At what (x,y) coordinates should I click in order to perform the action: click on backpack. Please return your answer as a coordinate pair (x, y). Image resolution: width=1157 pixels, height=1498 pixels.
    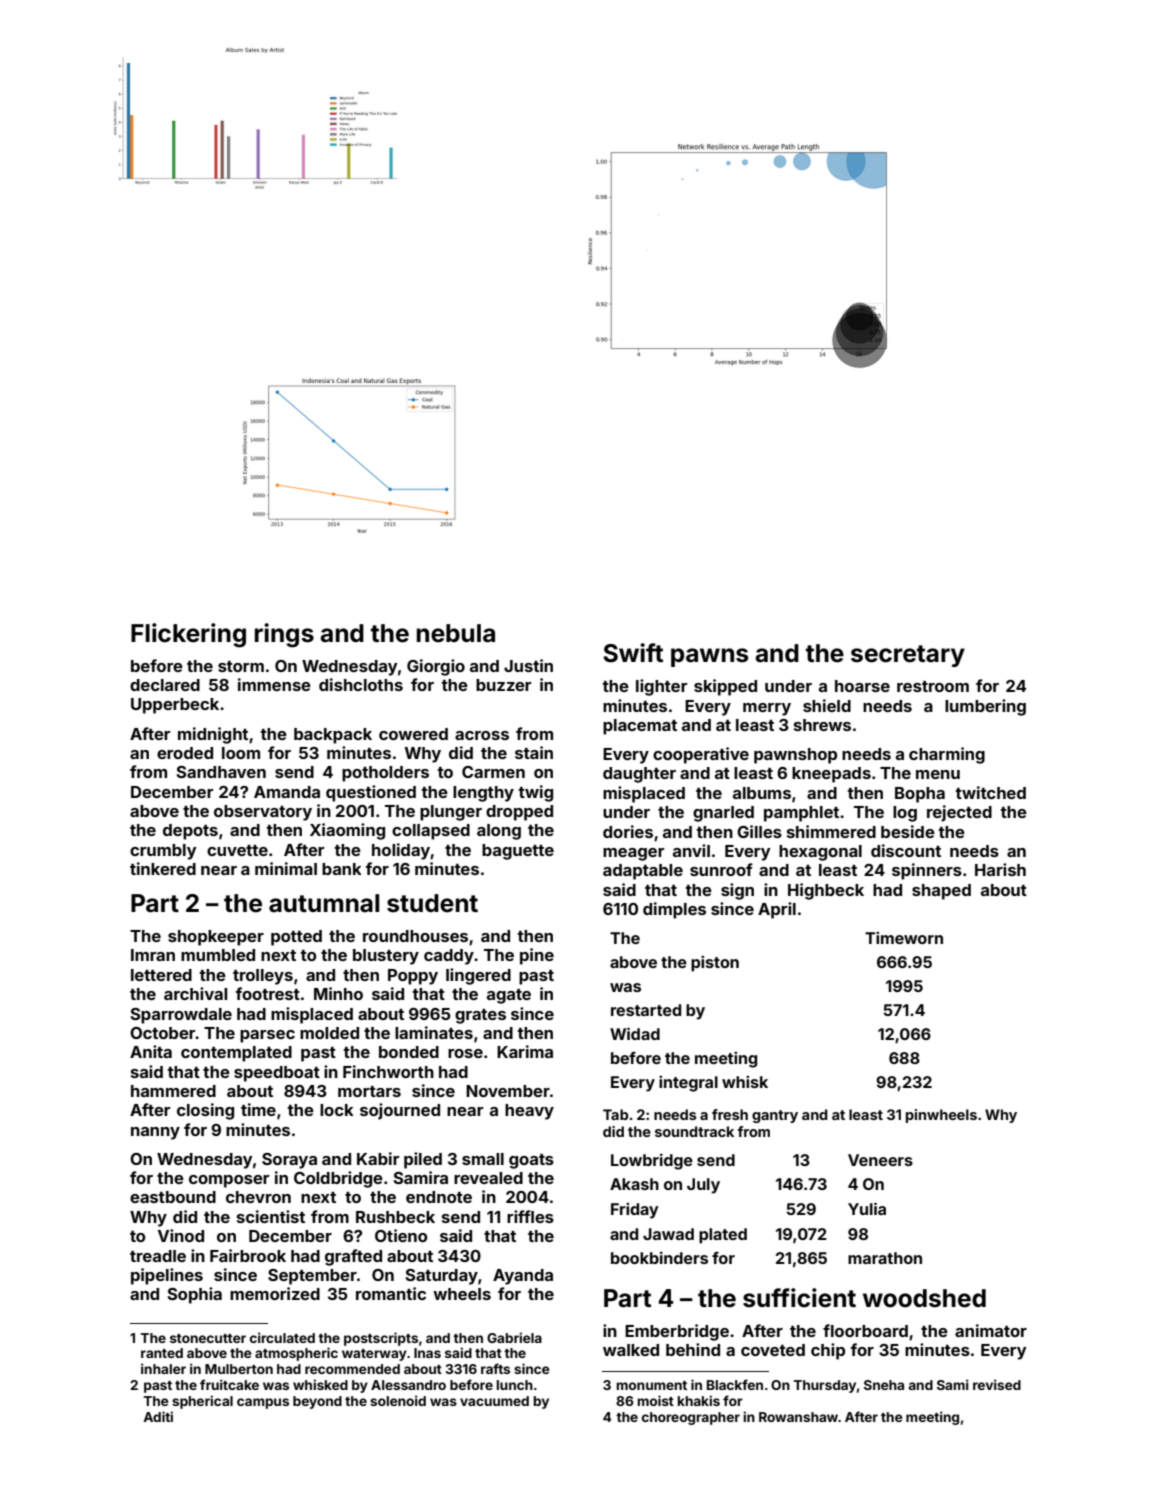
    Looking at the image, I should click on (333, 736).
